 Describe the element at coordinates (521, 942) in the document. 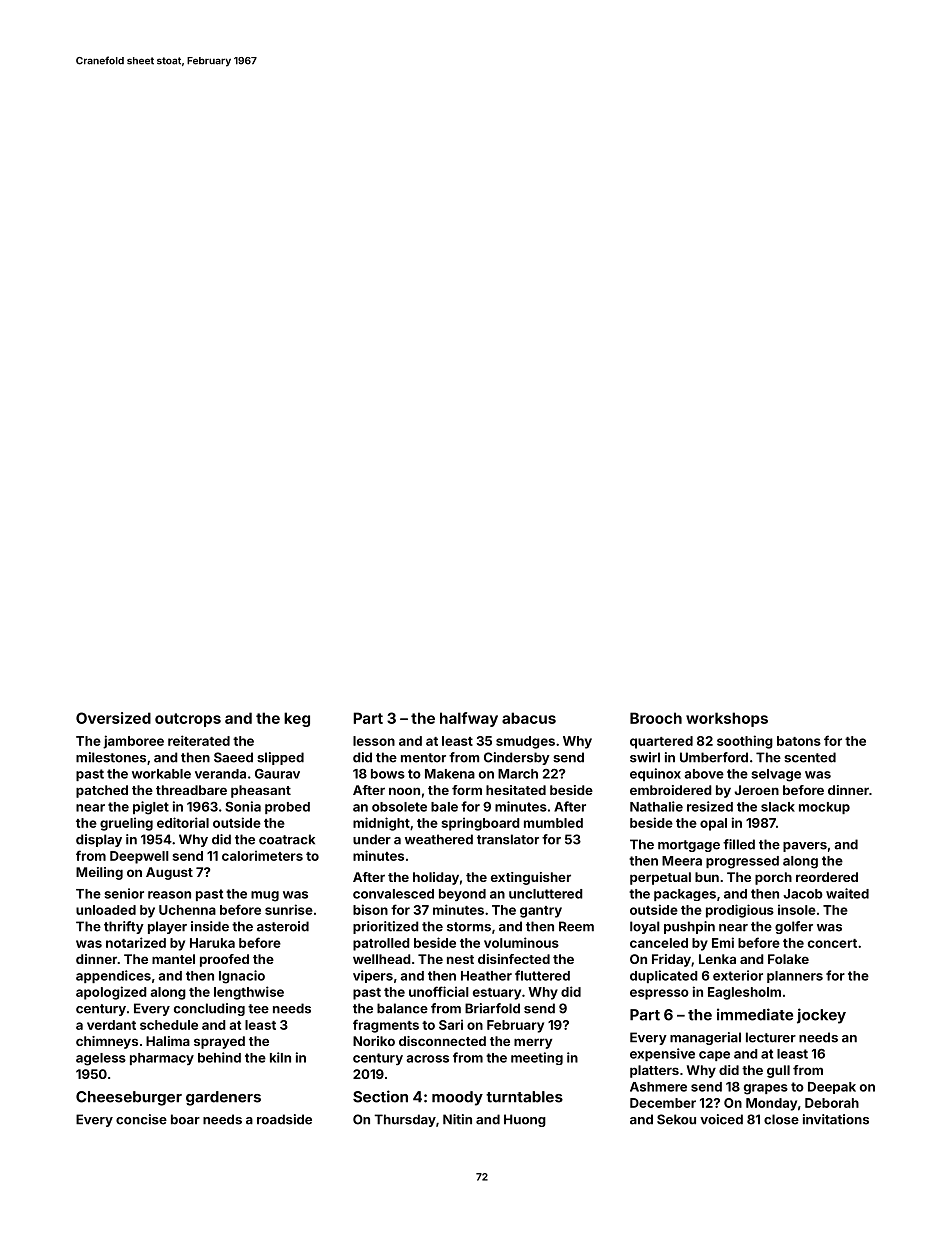

I see `voluminous` at that location.
